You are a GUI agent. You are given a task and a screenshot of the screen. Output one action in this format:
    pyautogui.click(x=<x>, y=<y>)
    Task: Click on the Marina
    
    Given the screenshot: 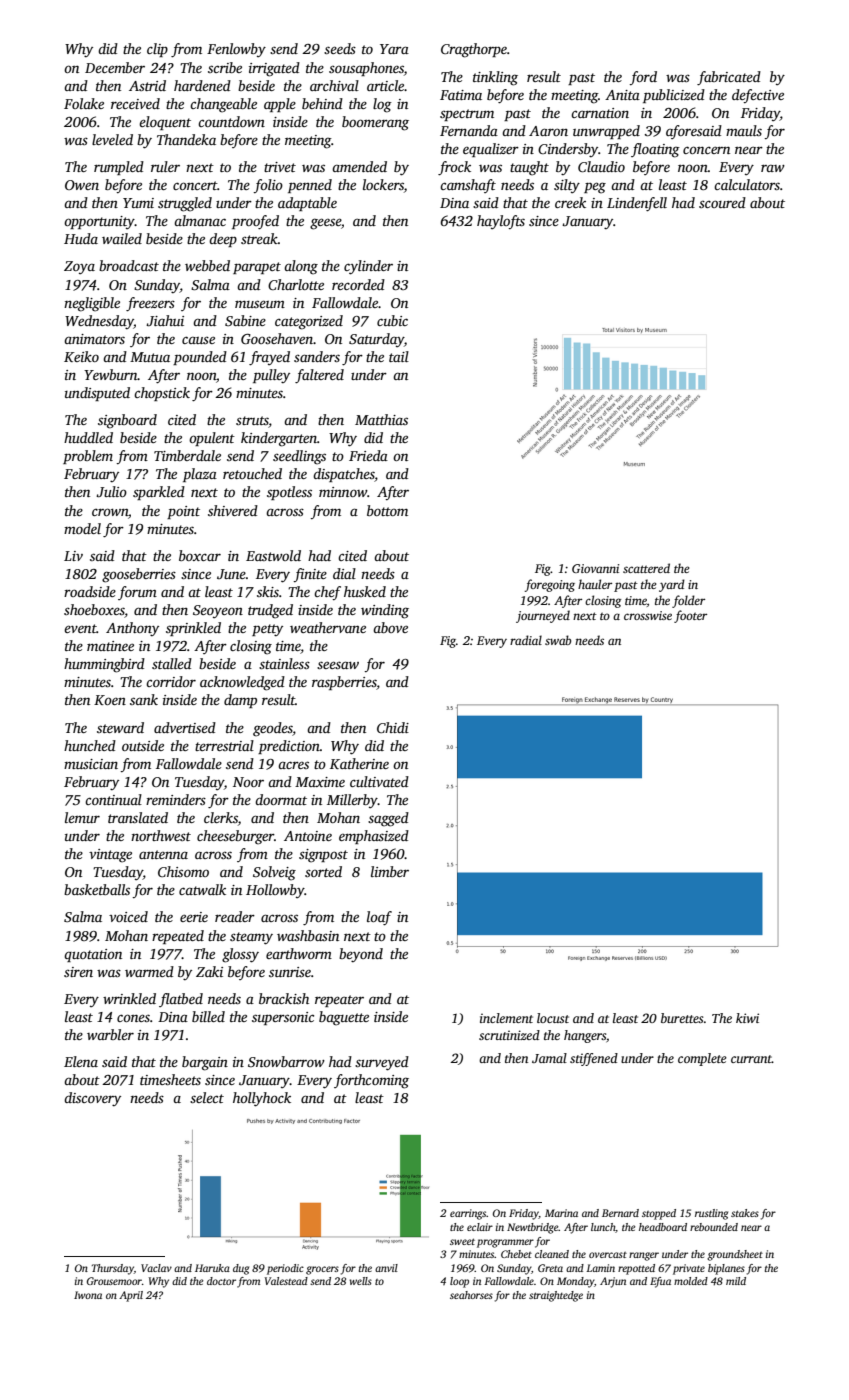 What is the action you would take?
    pyautogui.click(x=561, y=1213)
